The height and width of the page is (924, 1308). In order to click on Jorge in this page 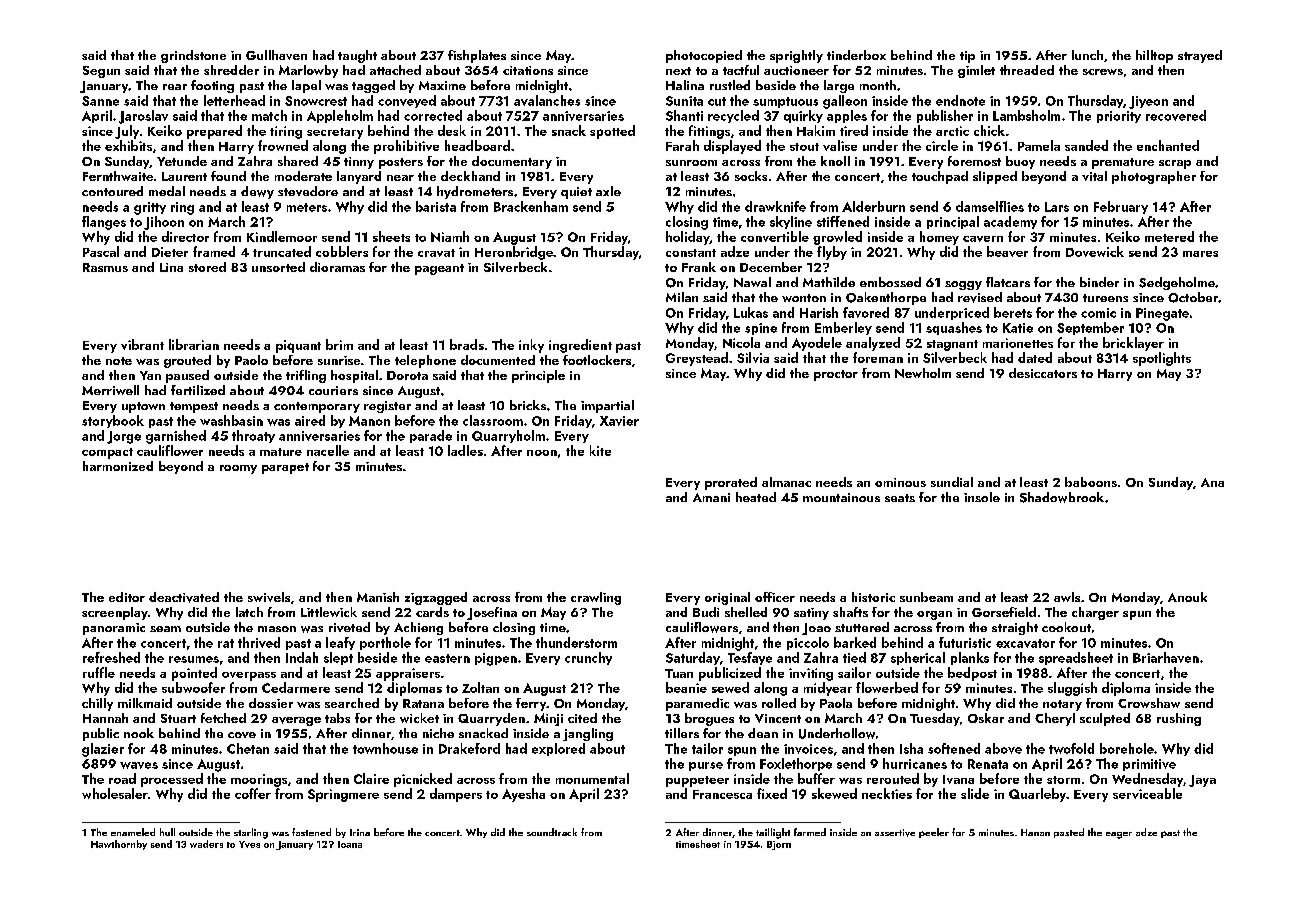, I will do `click(124, 437)`.
